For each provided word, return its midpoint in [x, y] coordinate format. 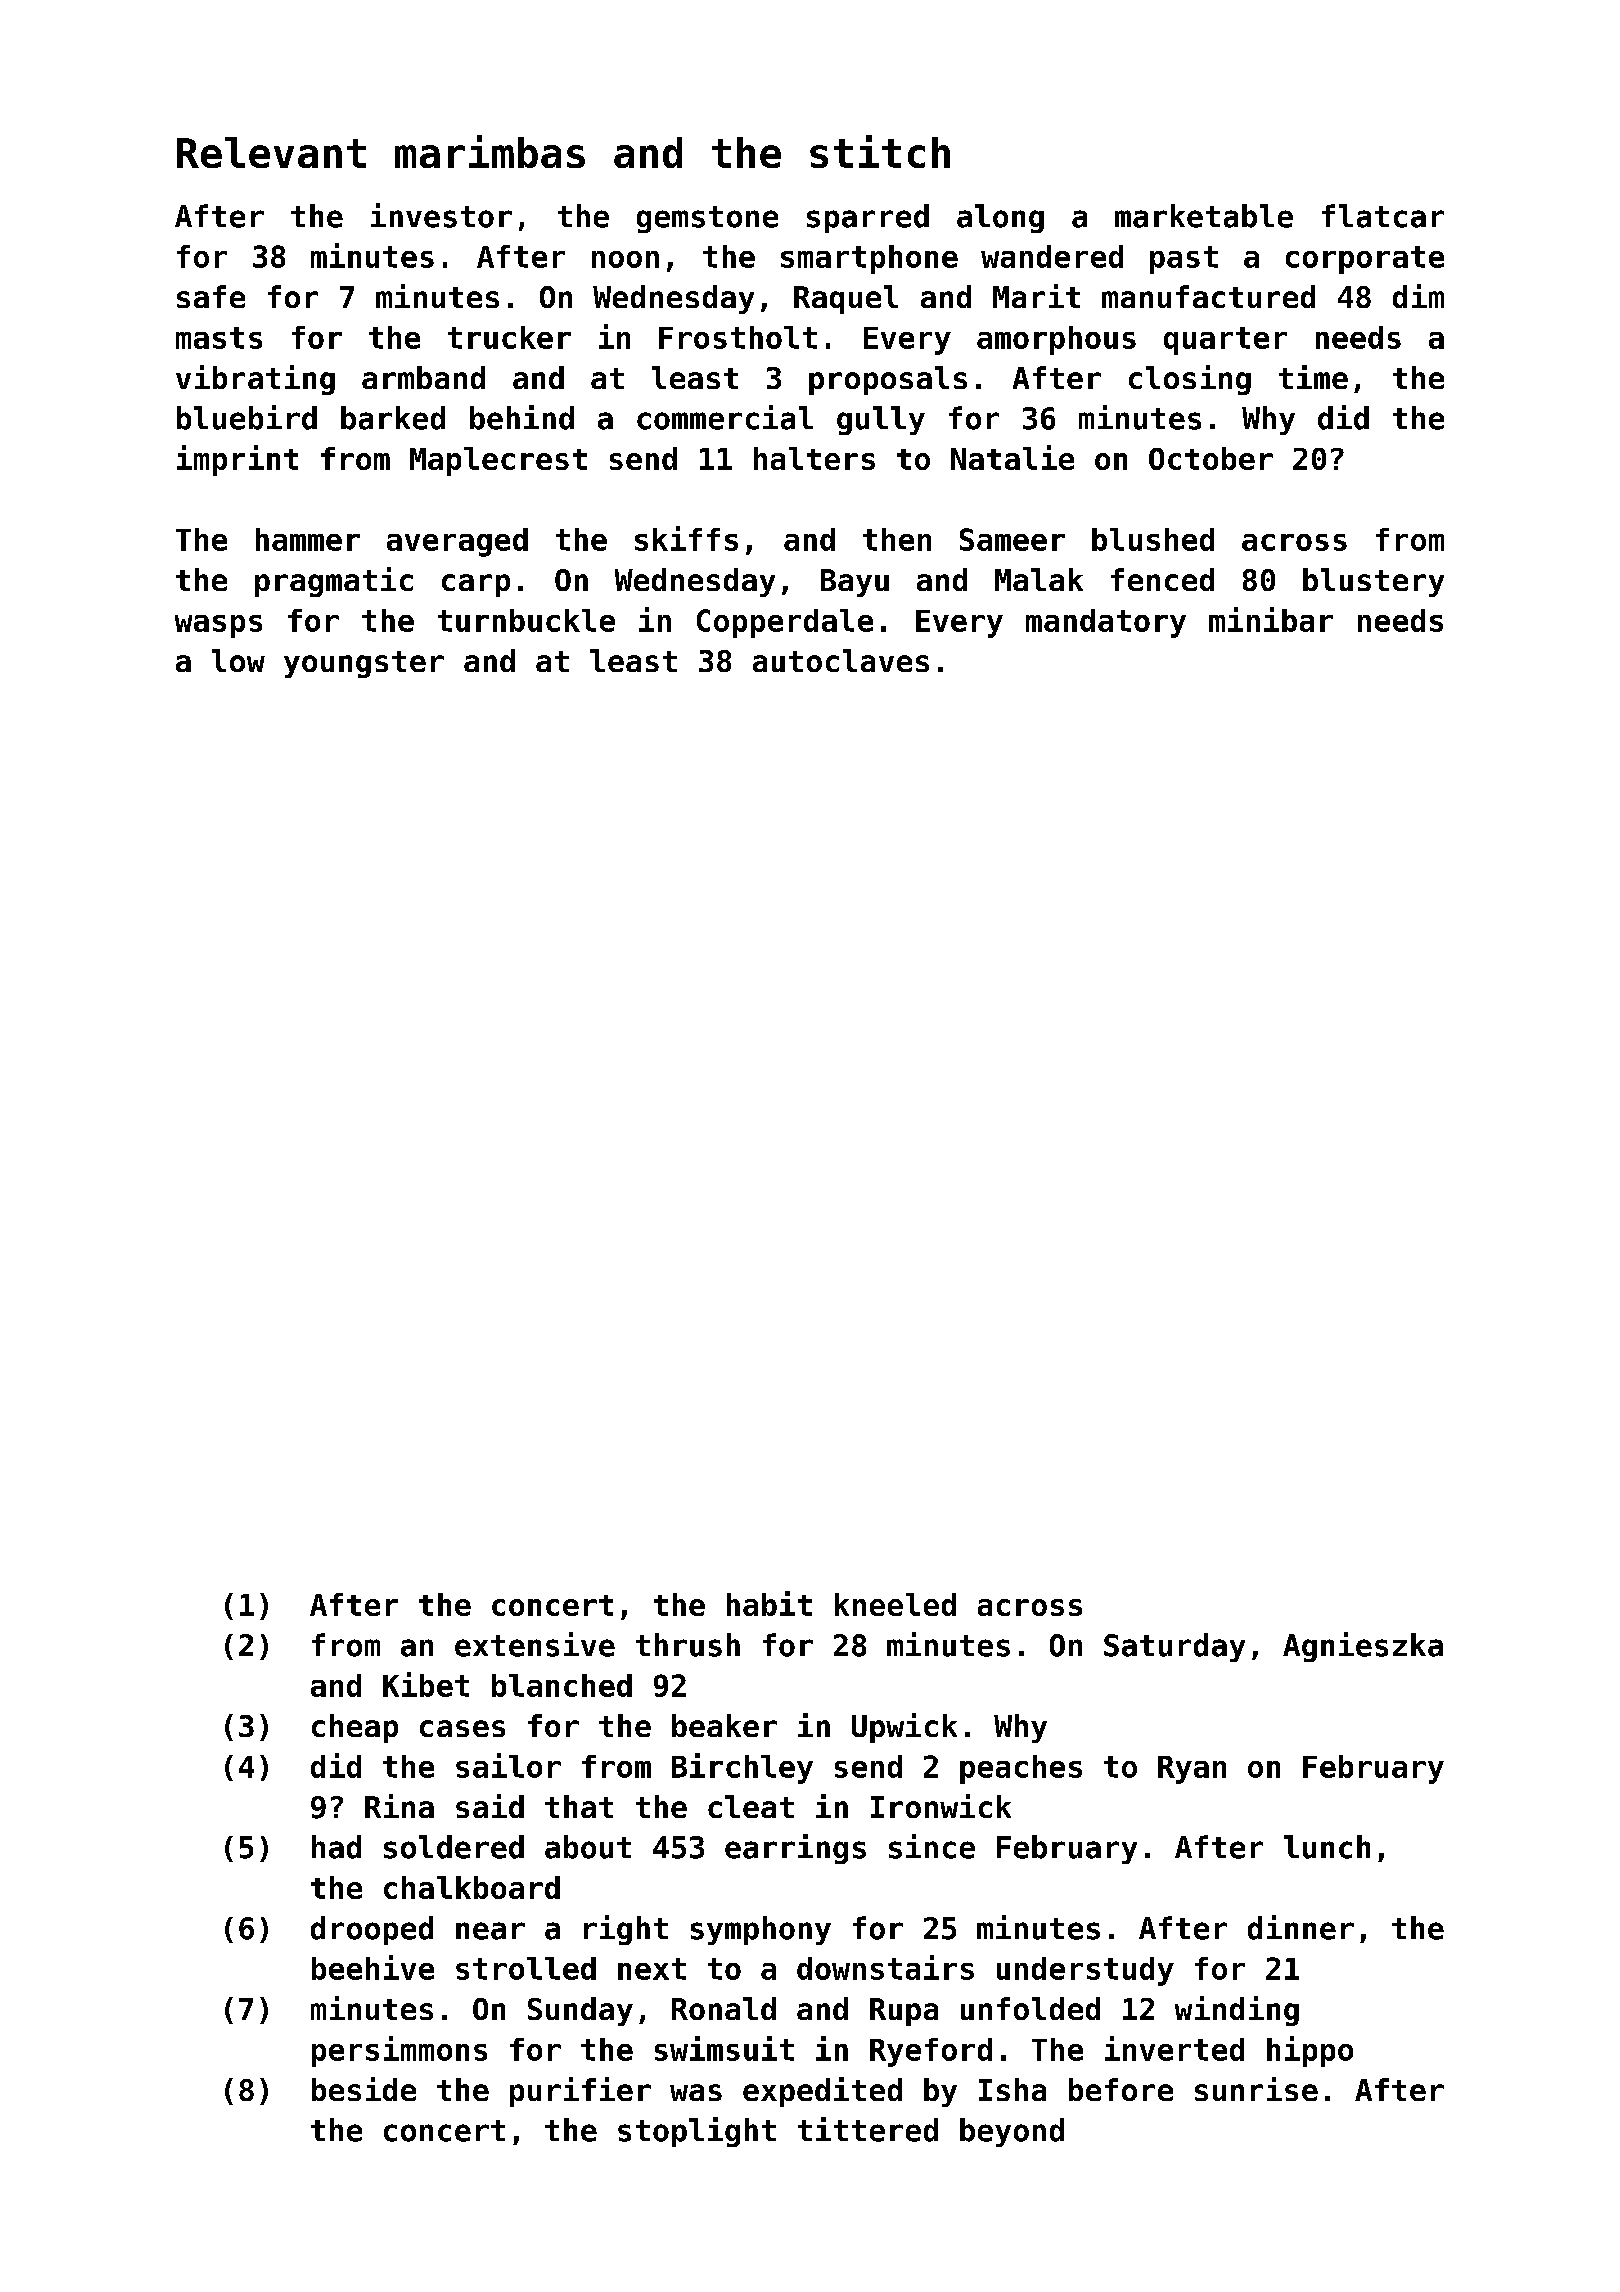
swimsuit [724, 2048]
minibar [1271, 619]
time [1313, 377]
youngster [364, 664]
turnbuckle [526, 620]
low [238, 660]
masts [219, 338]
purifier [580, 2092]
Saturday [1174, 1647]
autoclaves [841, 660]
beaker [724, 1725]
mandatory [1106, 623]
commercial [725, 417]
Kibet [426, 1684]
